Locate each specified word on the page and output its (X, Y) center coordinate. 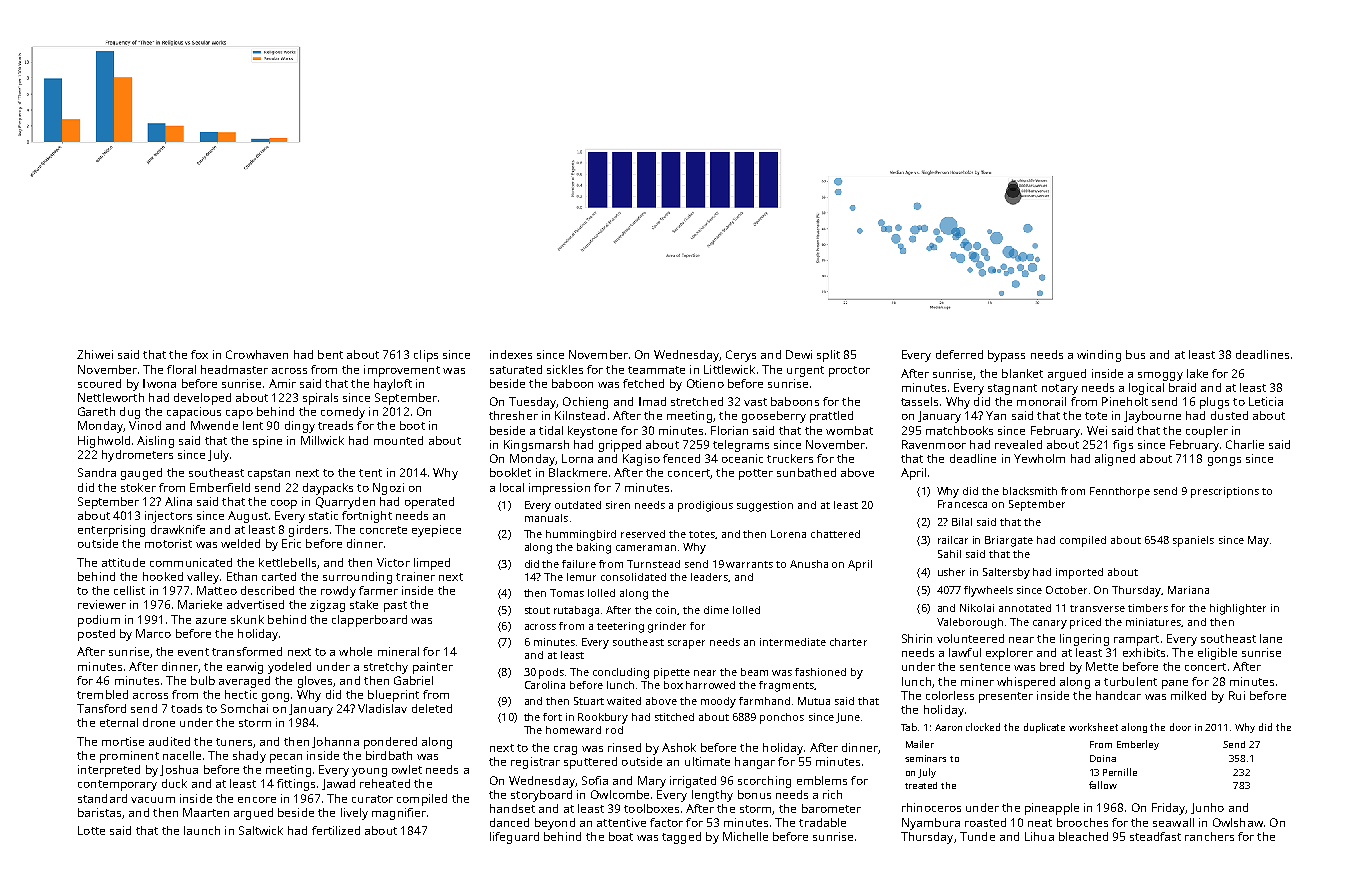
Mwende (214, 425)
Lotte (91, 830)
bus (1135, 354)
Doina (1103, 758)
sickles (565, 369)
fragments (786, 686)
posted (96, 635)
